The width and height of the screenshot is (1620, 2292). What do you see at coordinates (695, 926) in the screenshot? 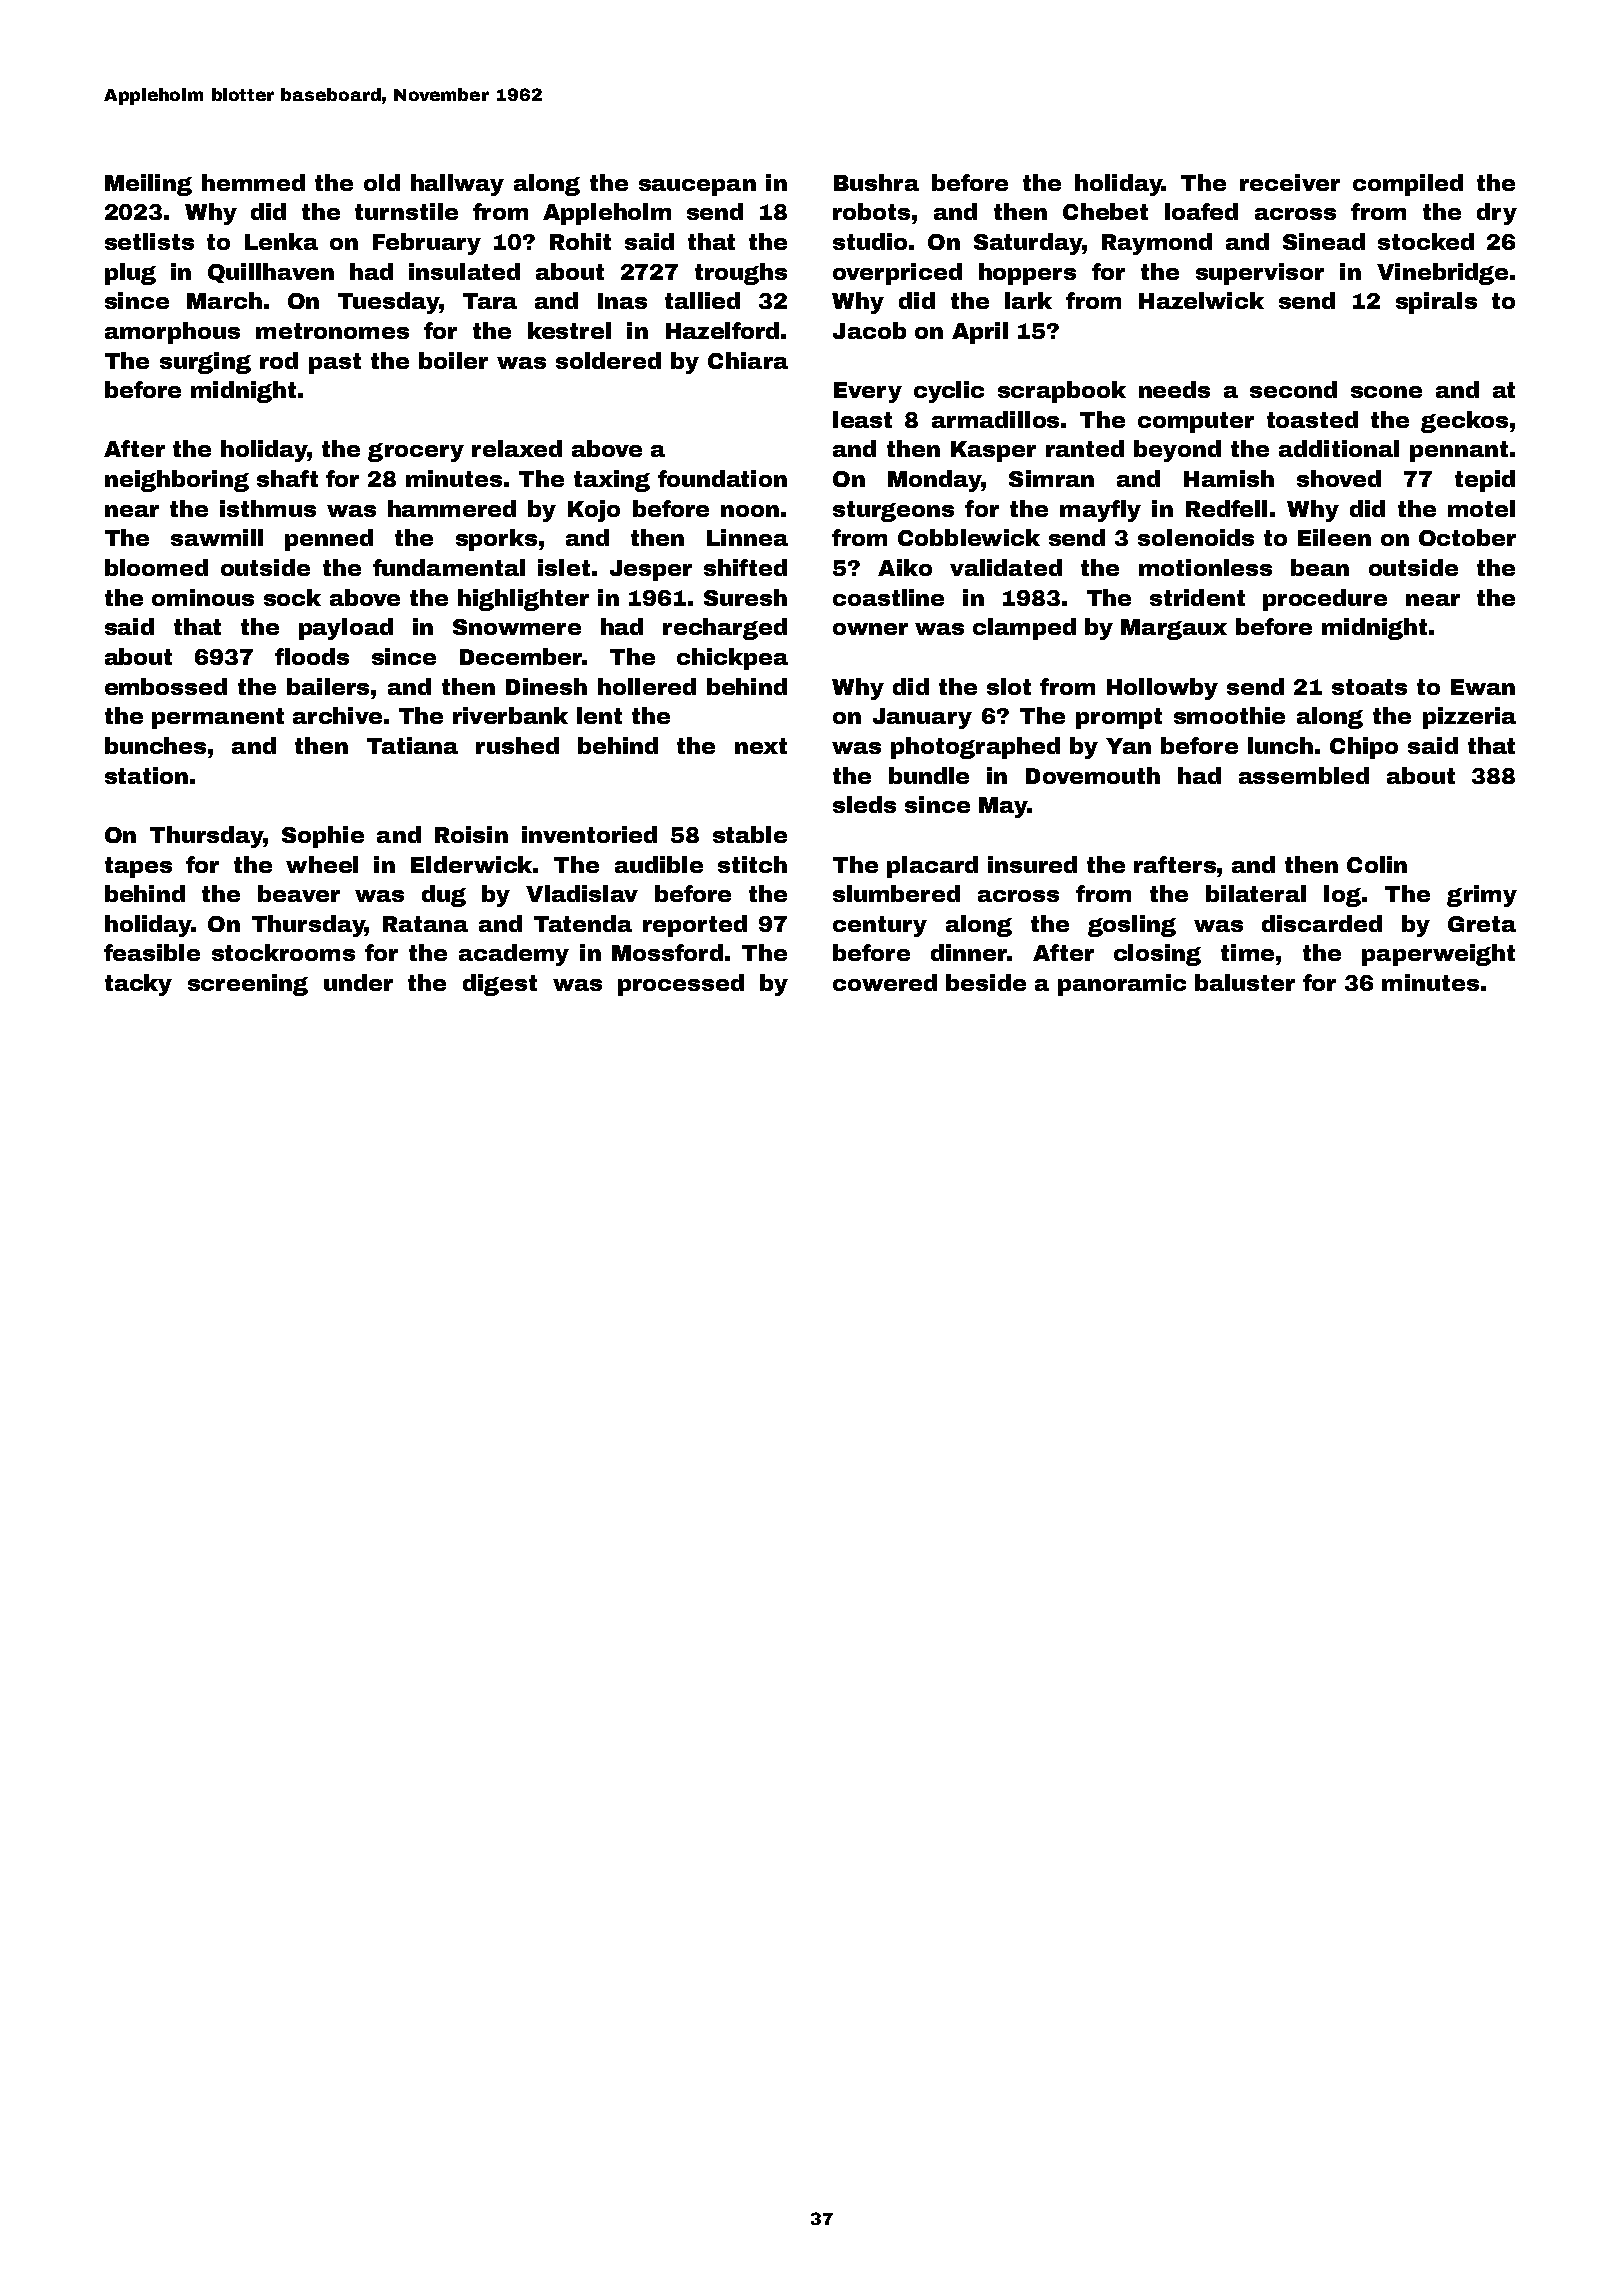
I see `reported` at bounding box center [695, 926].
